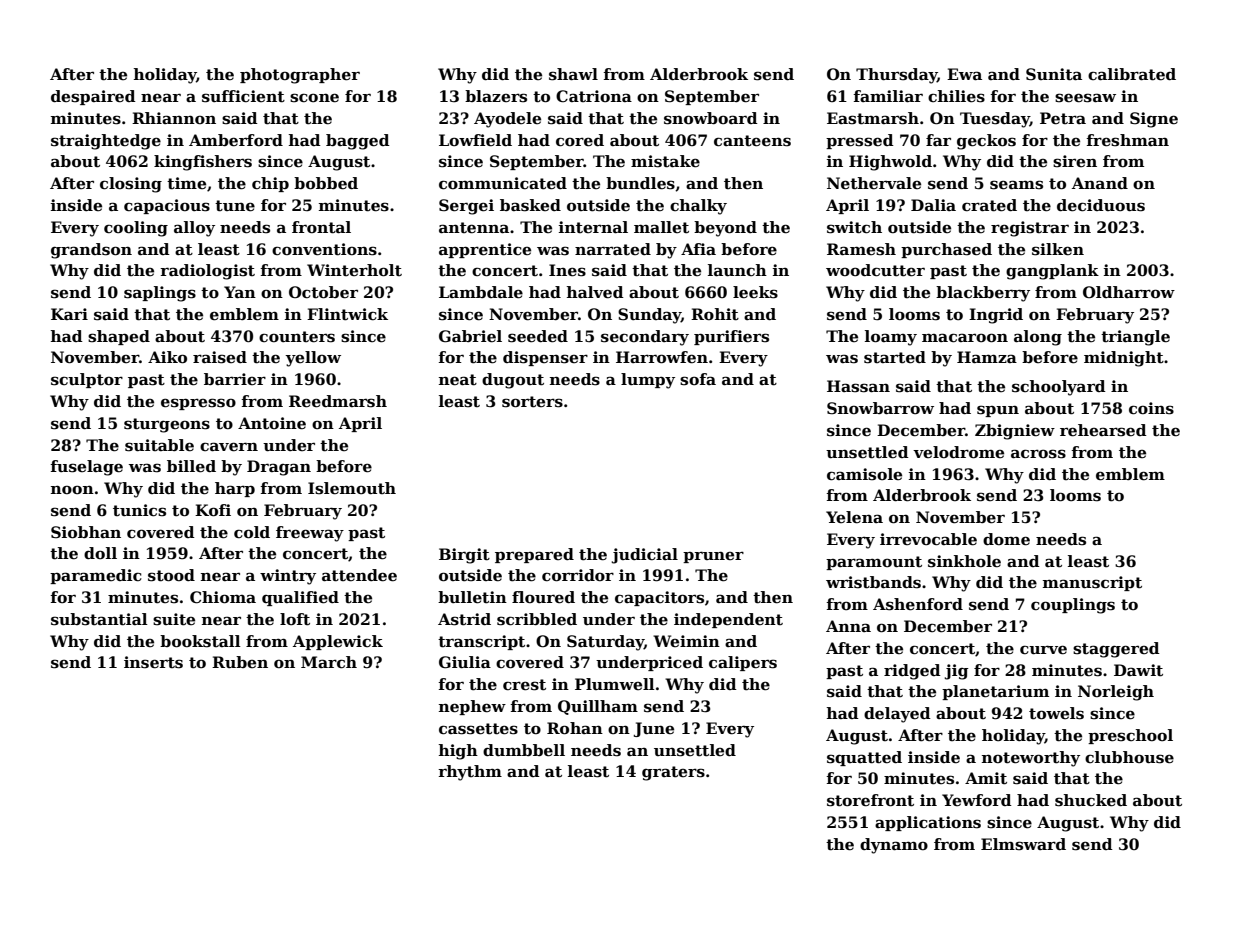 This screenshot has height=952, width=1233. Describe the element at coordinates (731, 337) in the screenshot. I see `purifiers` at that location.
